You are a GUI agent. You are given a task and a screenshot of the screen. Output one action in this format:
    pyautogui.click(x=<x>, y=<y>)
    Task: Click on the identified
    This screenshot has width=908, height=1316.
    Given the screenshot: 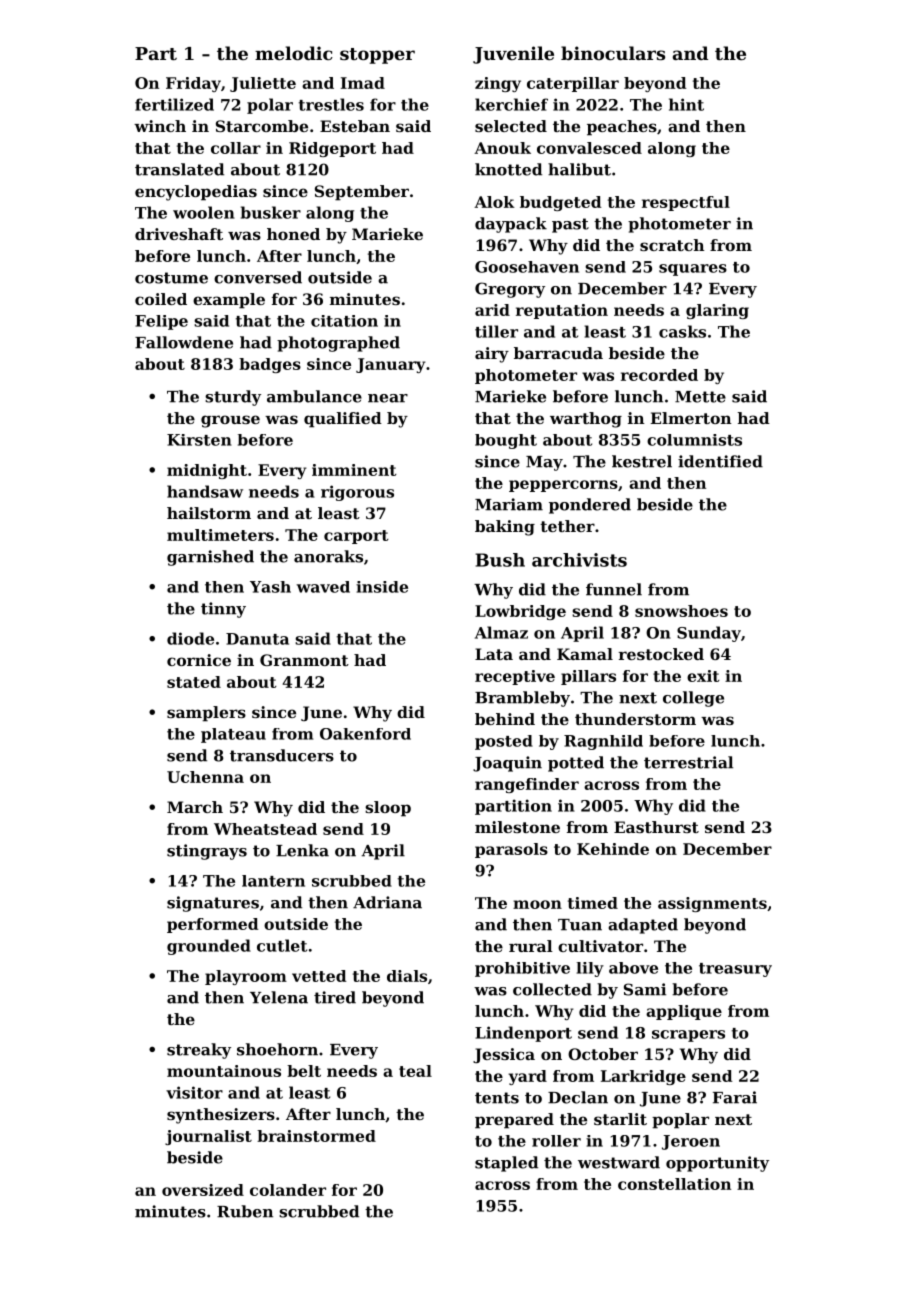 What is the action you would take?
    pyautogui.click(x=720, y=461)
